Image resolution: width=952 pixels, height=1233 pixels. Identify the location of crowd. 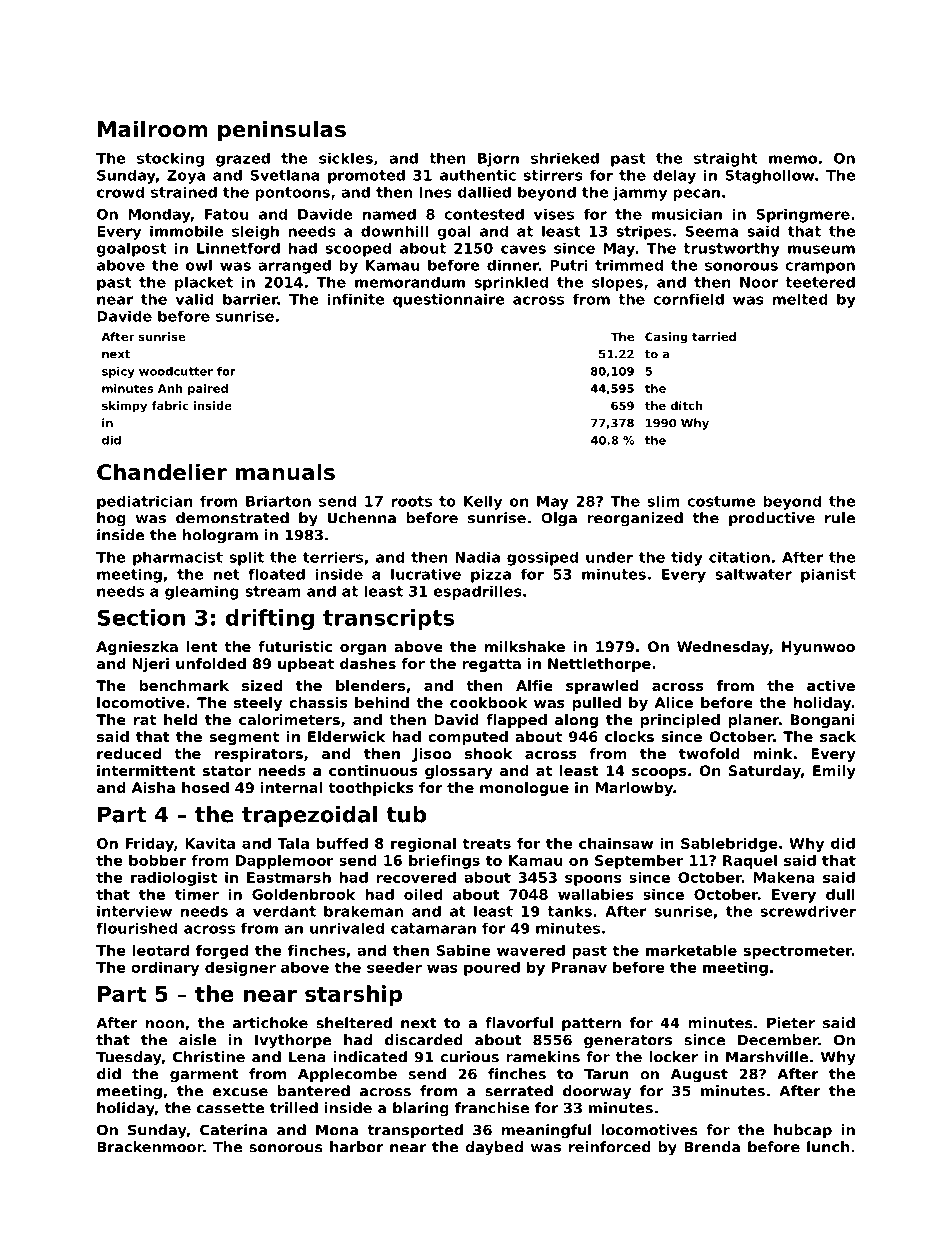
(120, 192).
